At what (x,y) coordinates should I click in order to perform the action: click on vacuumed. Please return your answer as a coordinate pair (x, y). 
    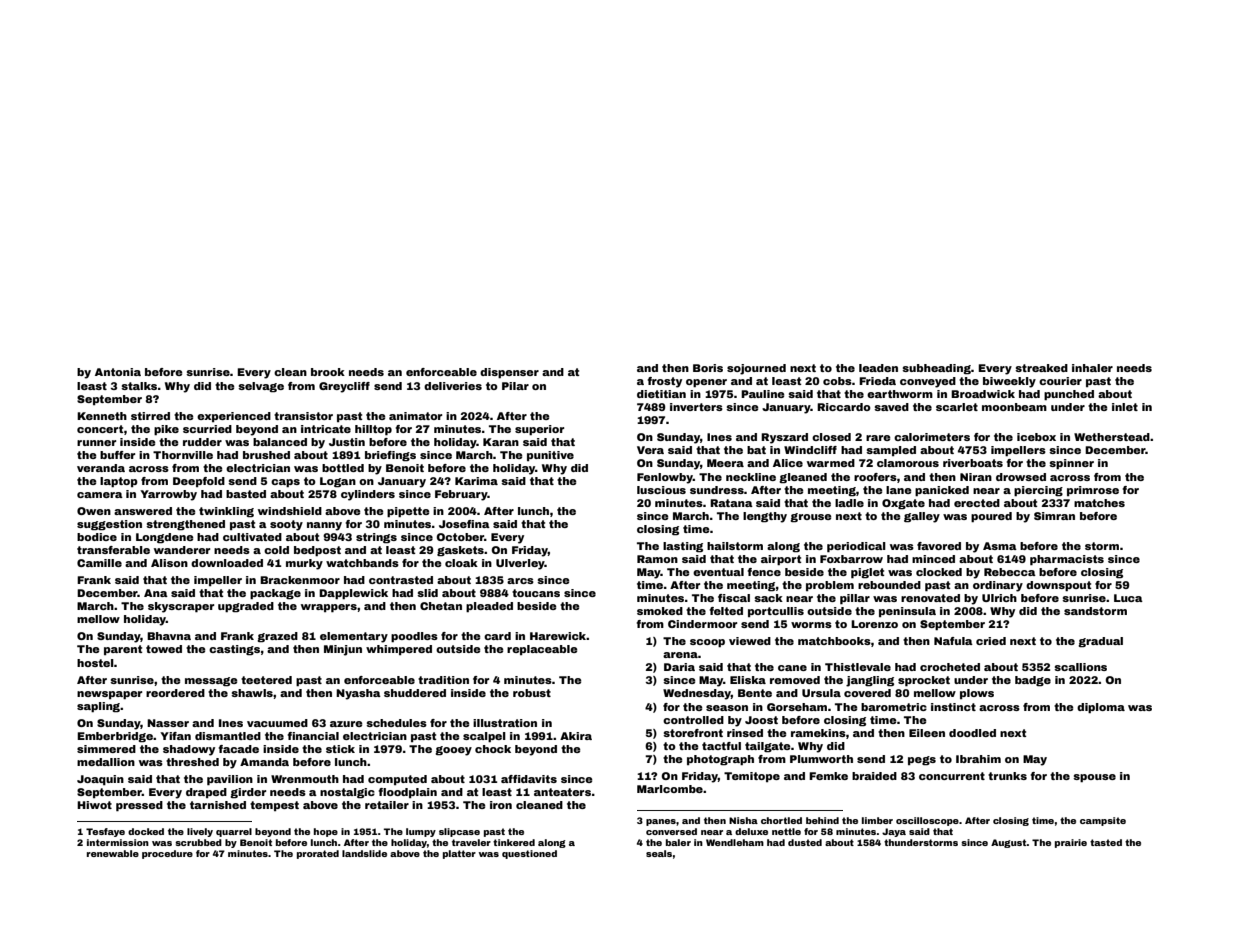
    Looking at the image, I should click on (277, 723).
